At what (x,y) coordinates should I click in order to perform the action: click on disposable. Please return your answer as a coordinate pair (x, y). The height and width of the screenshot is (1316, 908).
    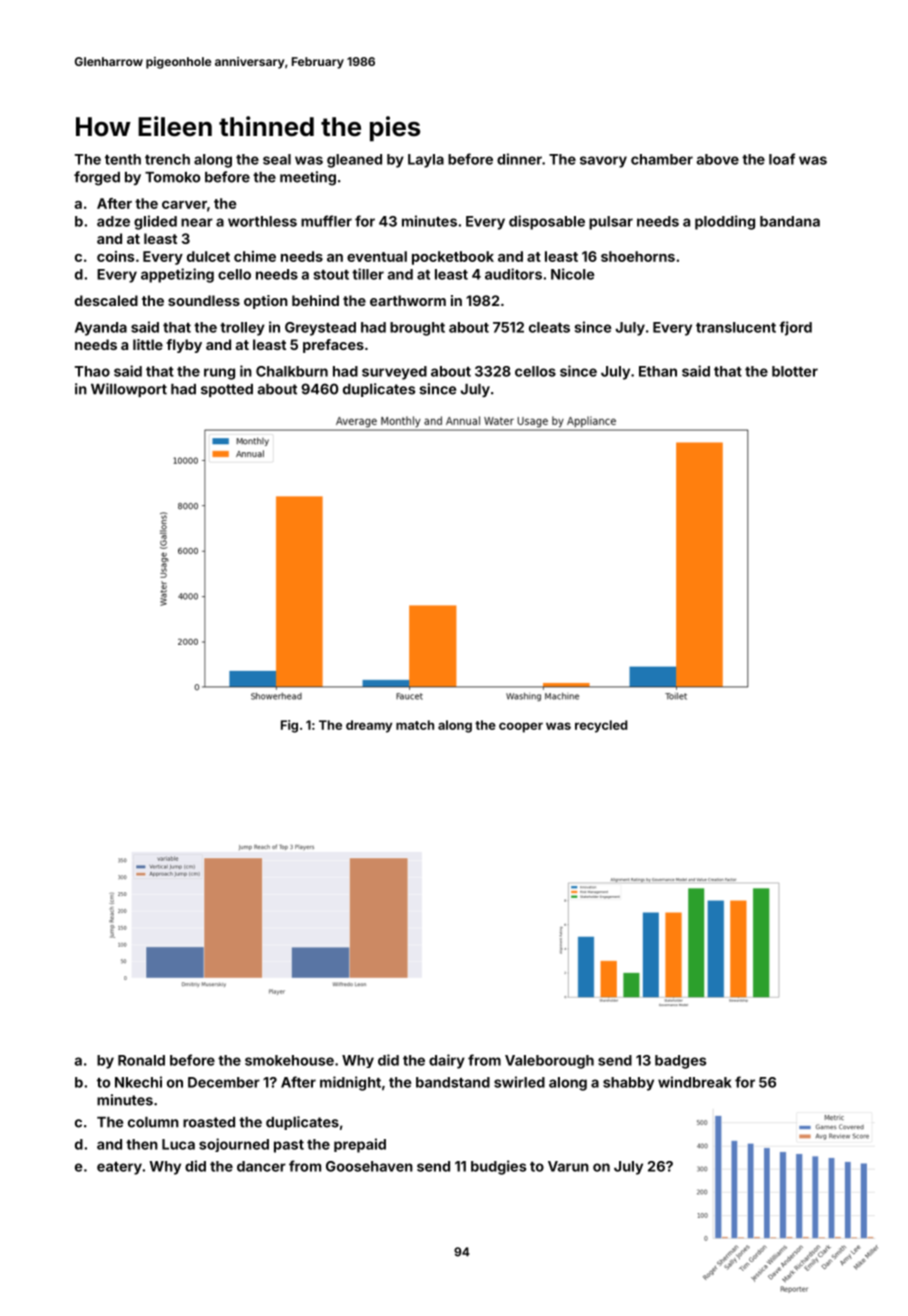
    Looking at the image, I should click on (547, 222).
